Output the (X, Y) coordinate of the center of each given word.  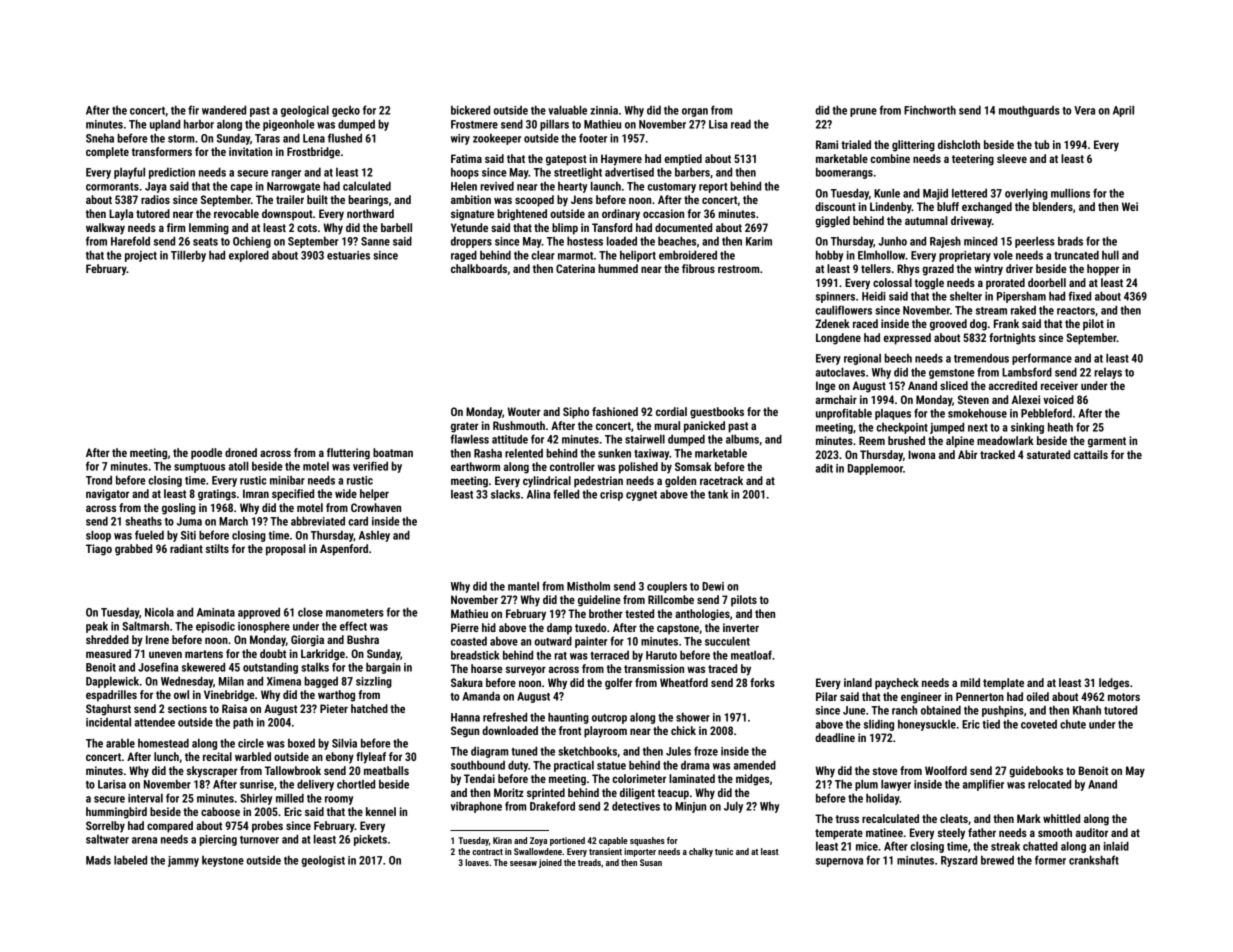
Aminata (216, 612)
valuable (567, 110)
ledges (1114, 684)
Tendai (479, 778)
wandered (224, 110)
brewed (997, 860)
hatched (369, 708)
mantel (523, 586)
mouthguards (1029, 111)
